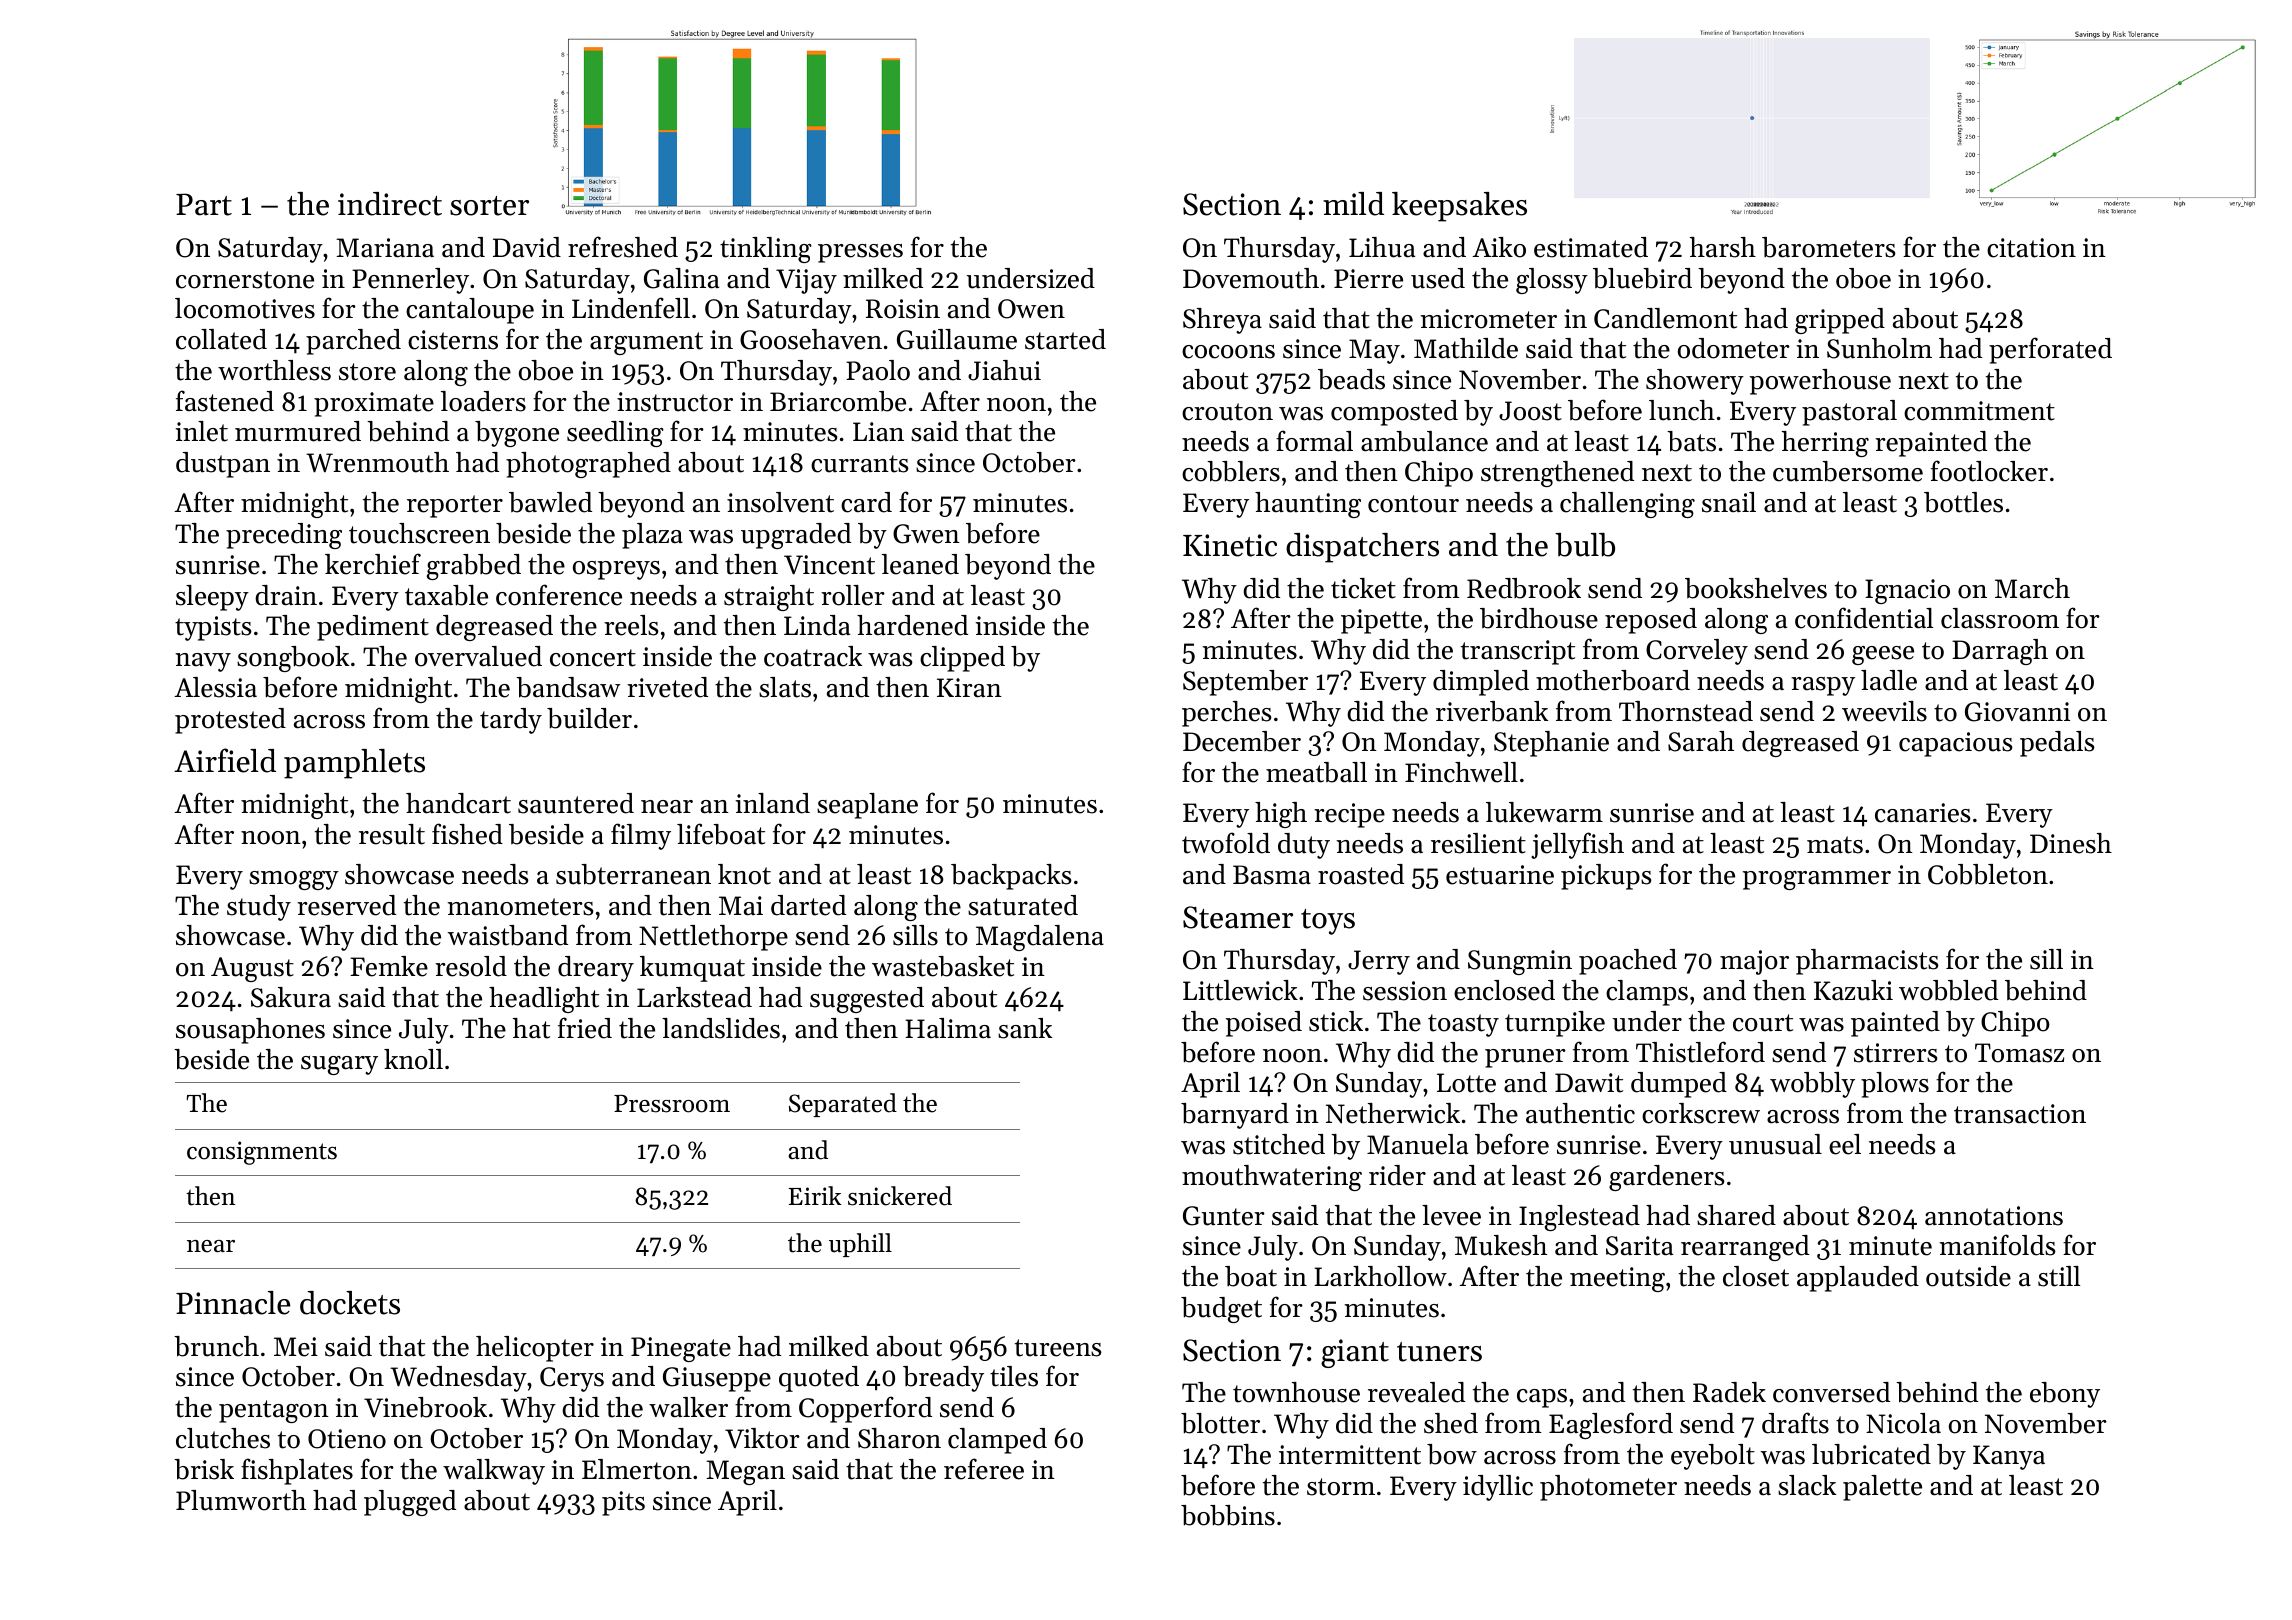 The image size is (2292, 1620). I want to click on Larkstead, so click(694, 997).
